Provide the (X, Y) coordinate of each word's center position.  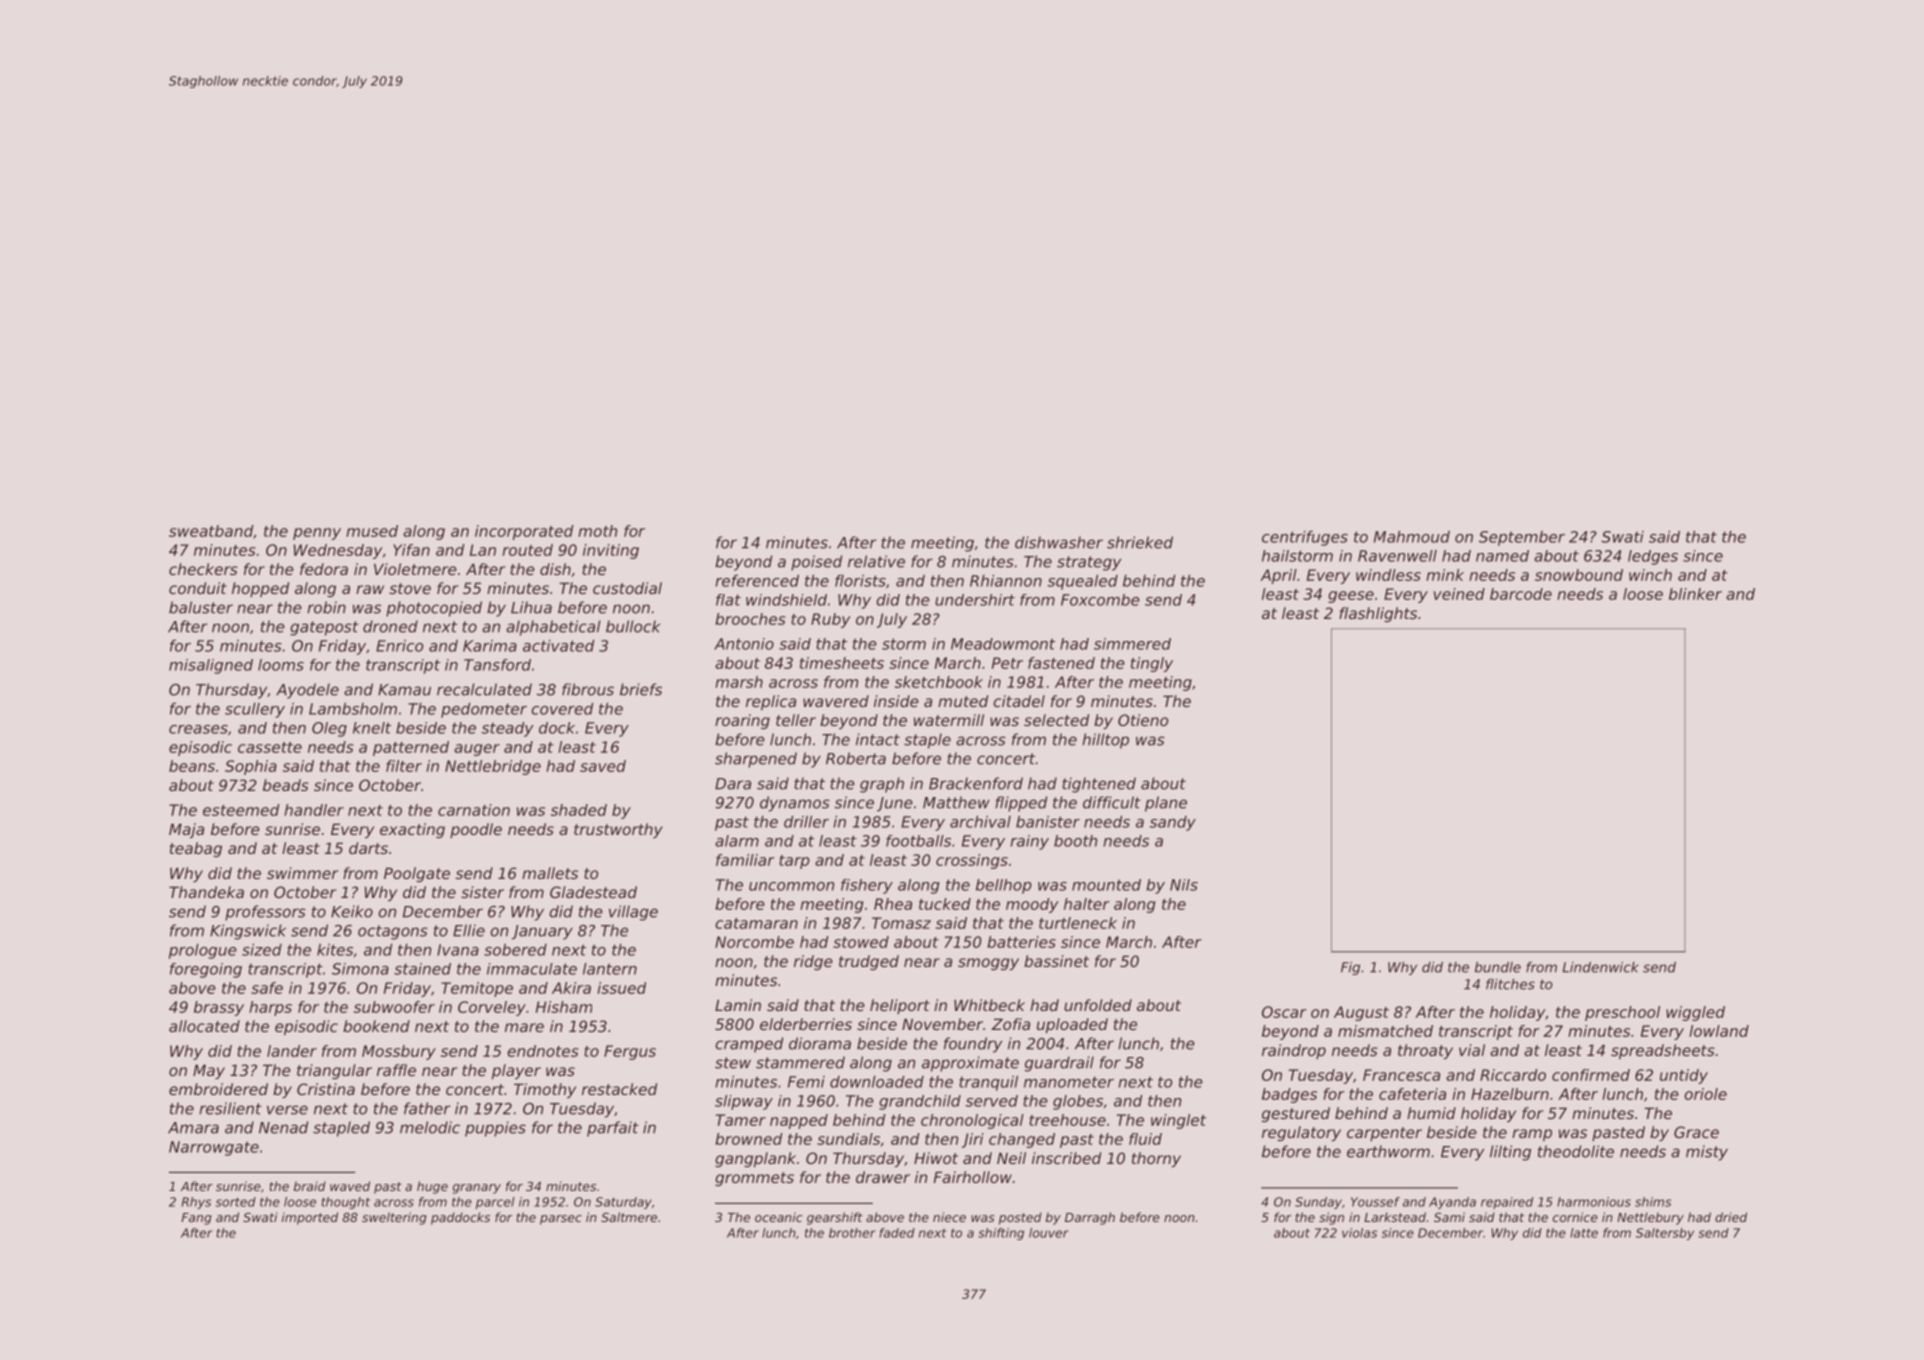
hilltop (1105, 741)
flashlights (1378, 614)
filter (404, 766)
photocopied (434, 609)
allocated (204, 1026)
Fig (1350, 968)
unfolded (1098, 1005)
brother (852, 1233)
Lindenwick (1601, 967)
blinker (1695, 594)
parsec (561, 1220)
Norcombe (754, 942)
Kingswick (248, 932)
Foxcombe (1100, 600)
